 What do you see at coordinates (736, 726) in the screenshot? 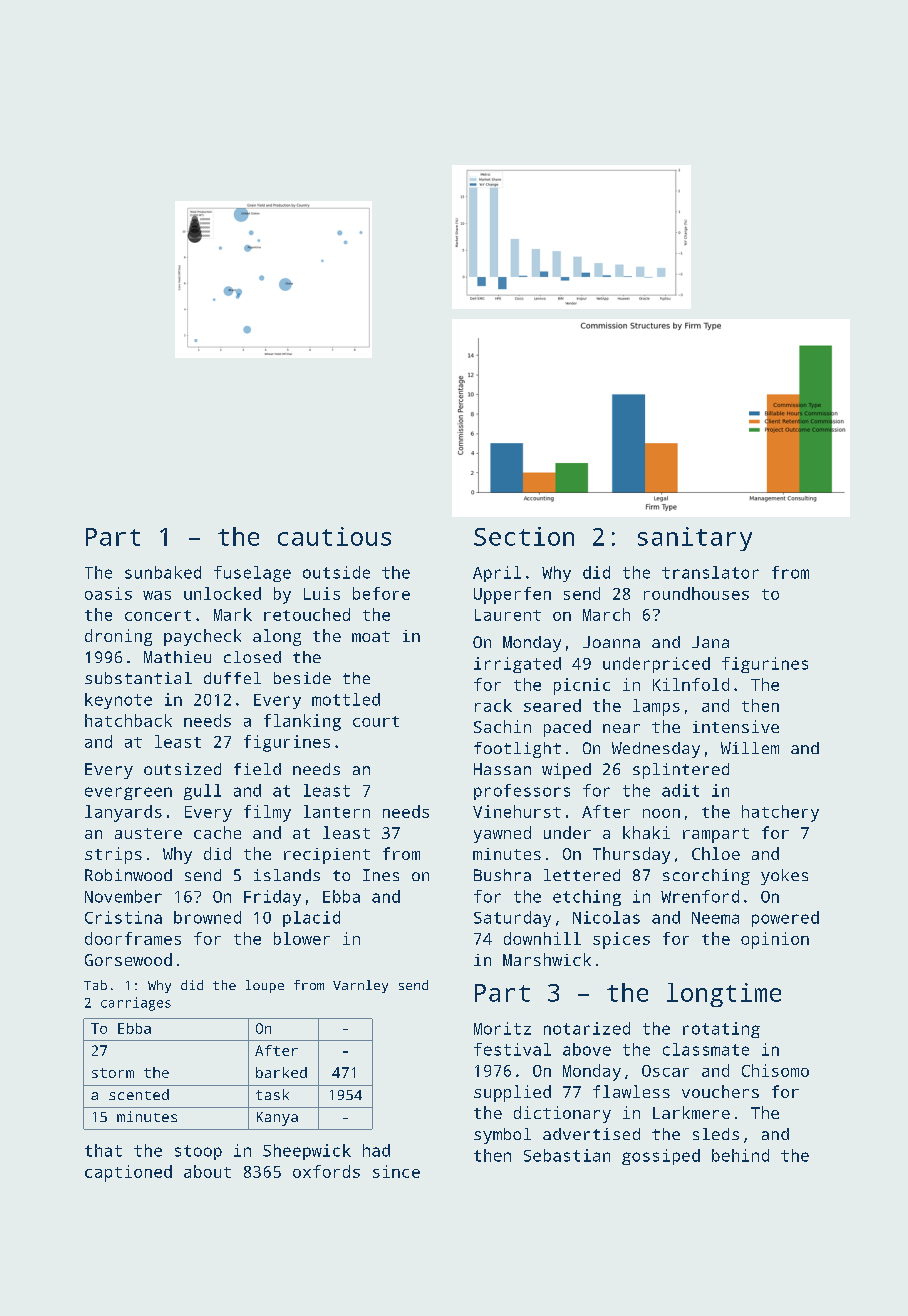
I see `intensive` at bounding box center [736, 726].
